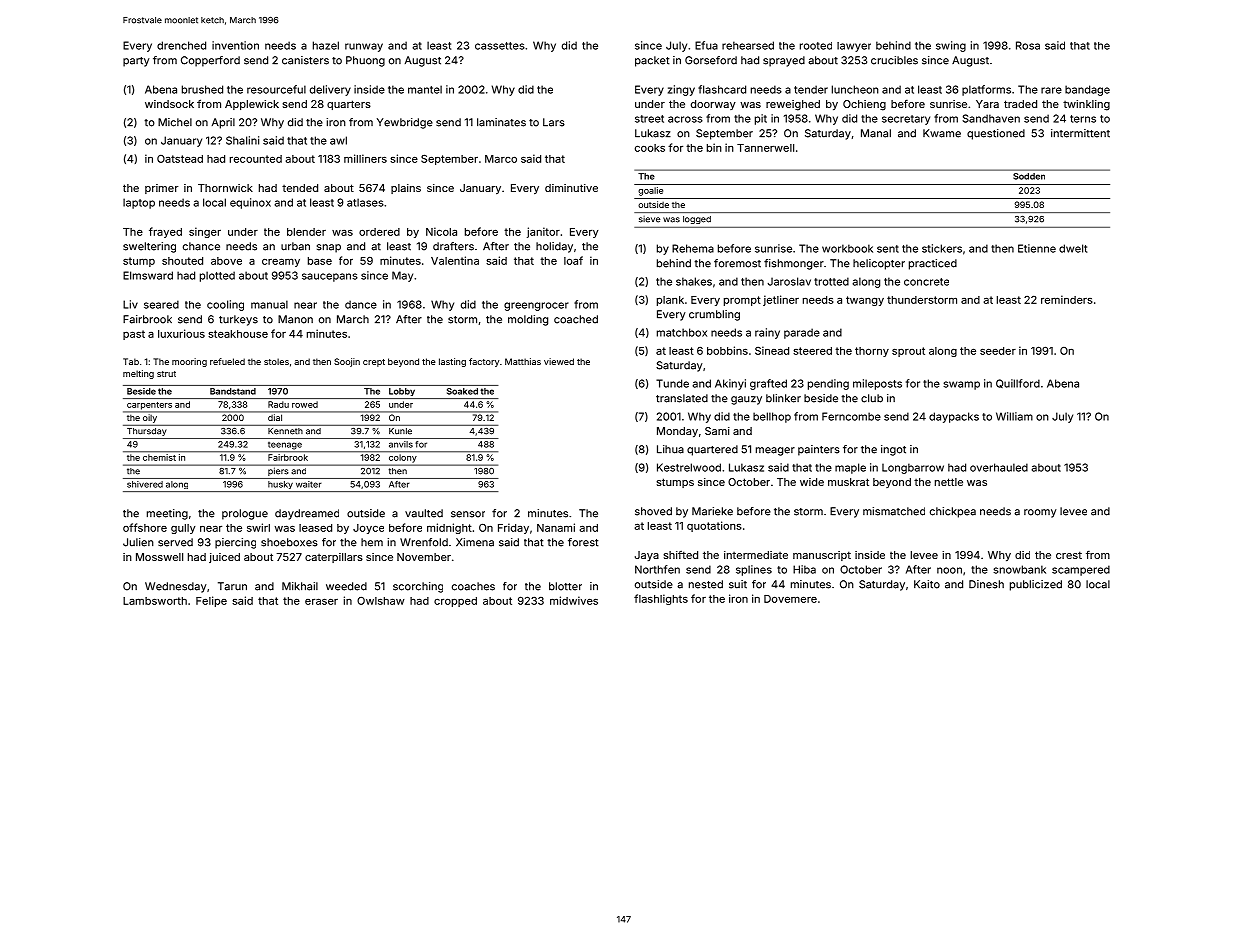 This screenshot has height=952, width=1233. What do you see at coordinates (148, 275) in the screenshot?
I see `Elmsward` at bounding box center [148, 275].
